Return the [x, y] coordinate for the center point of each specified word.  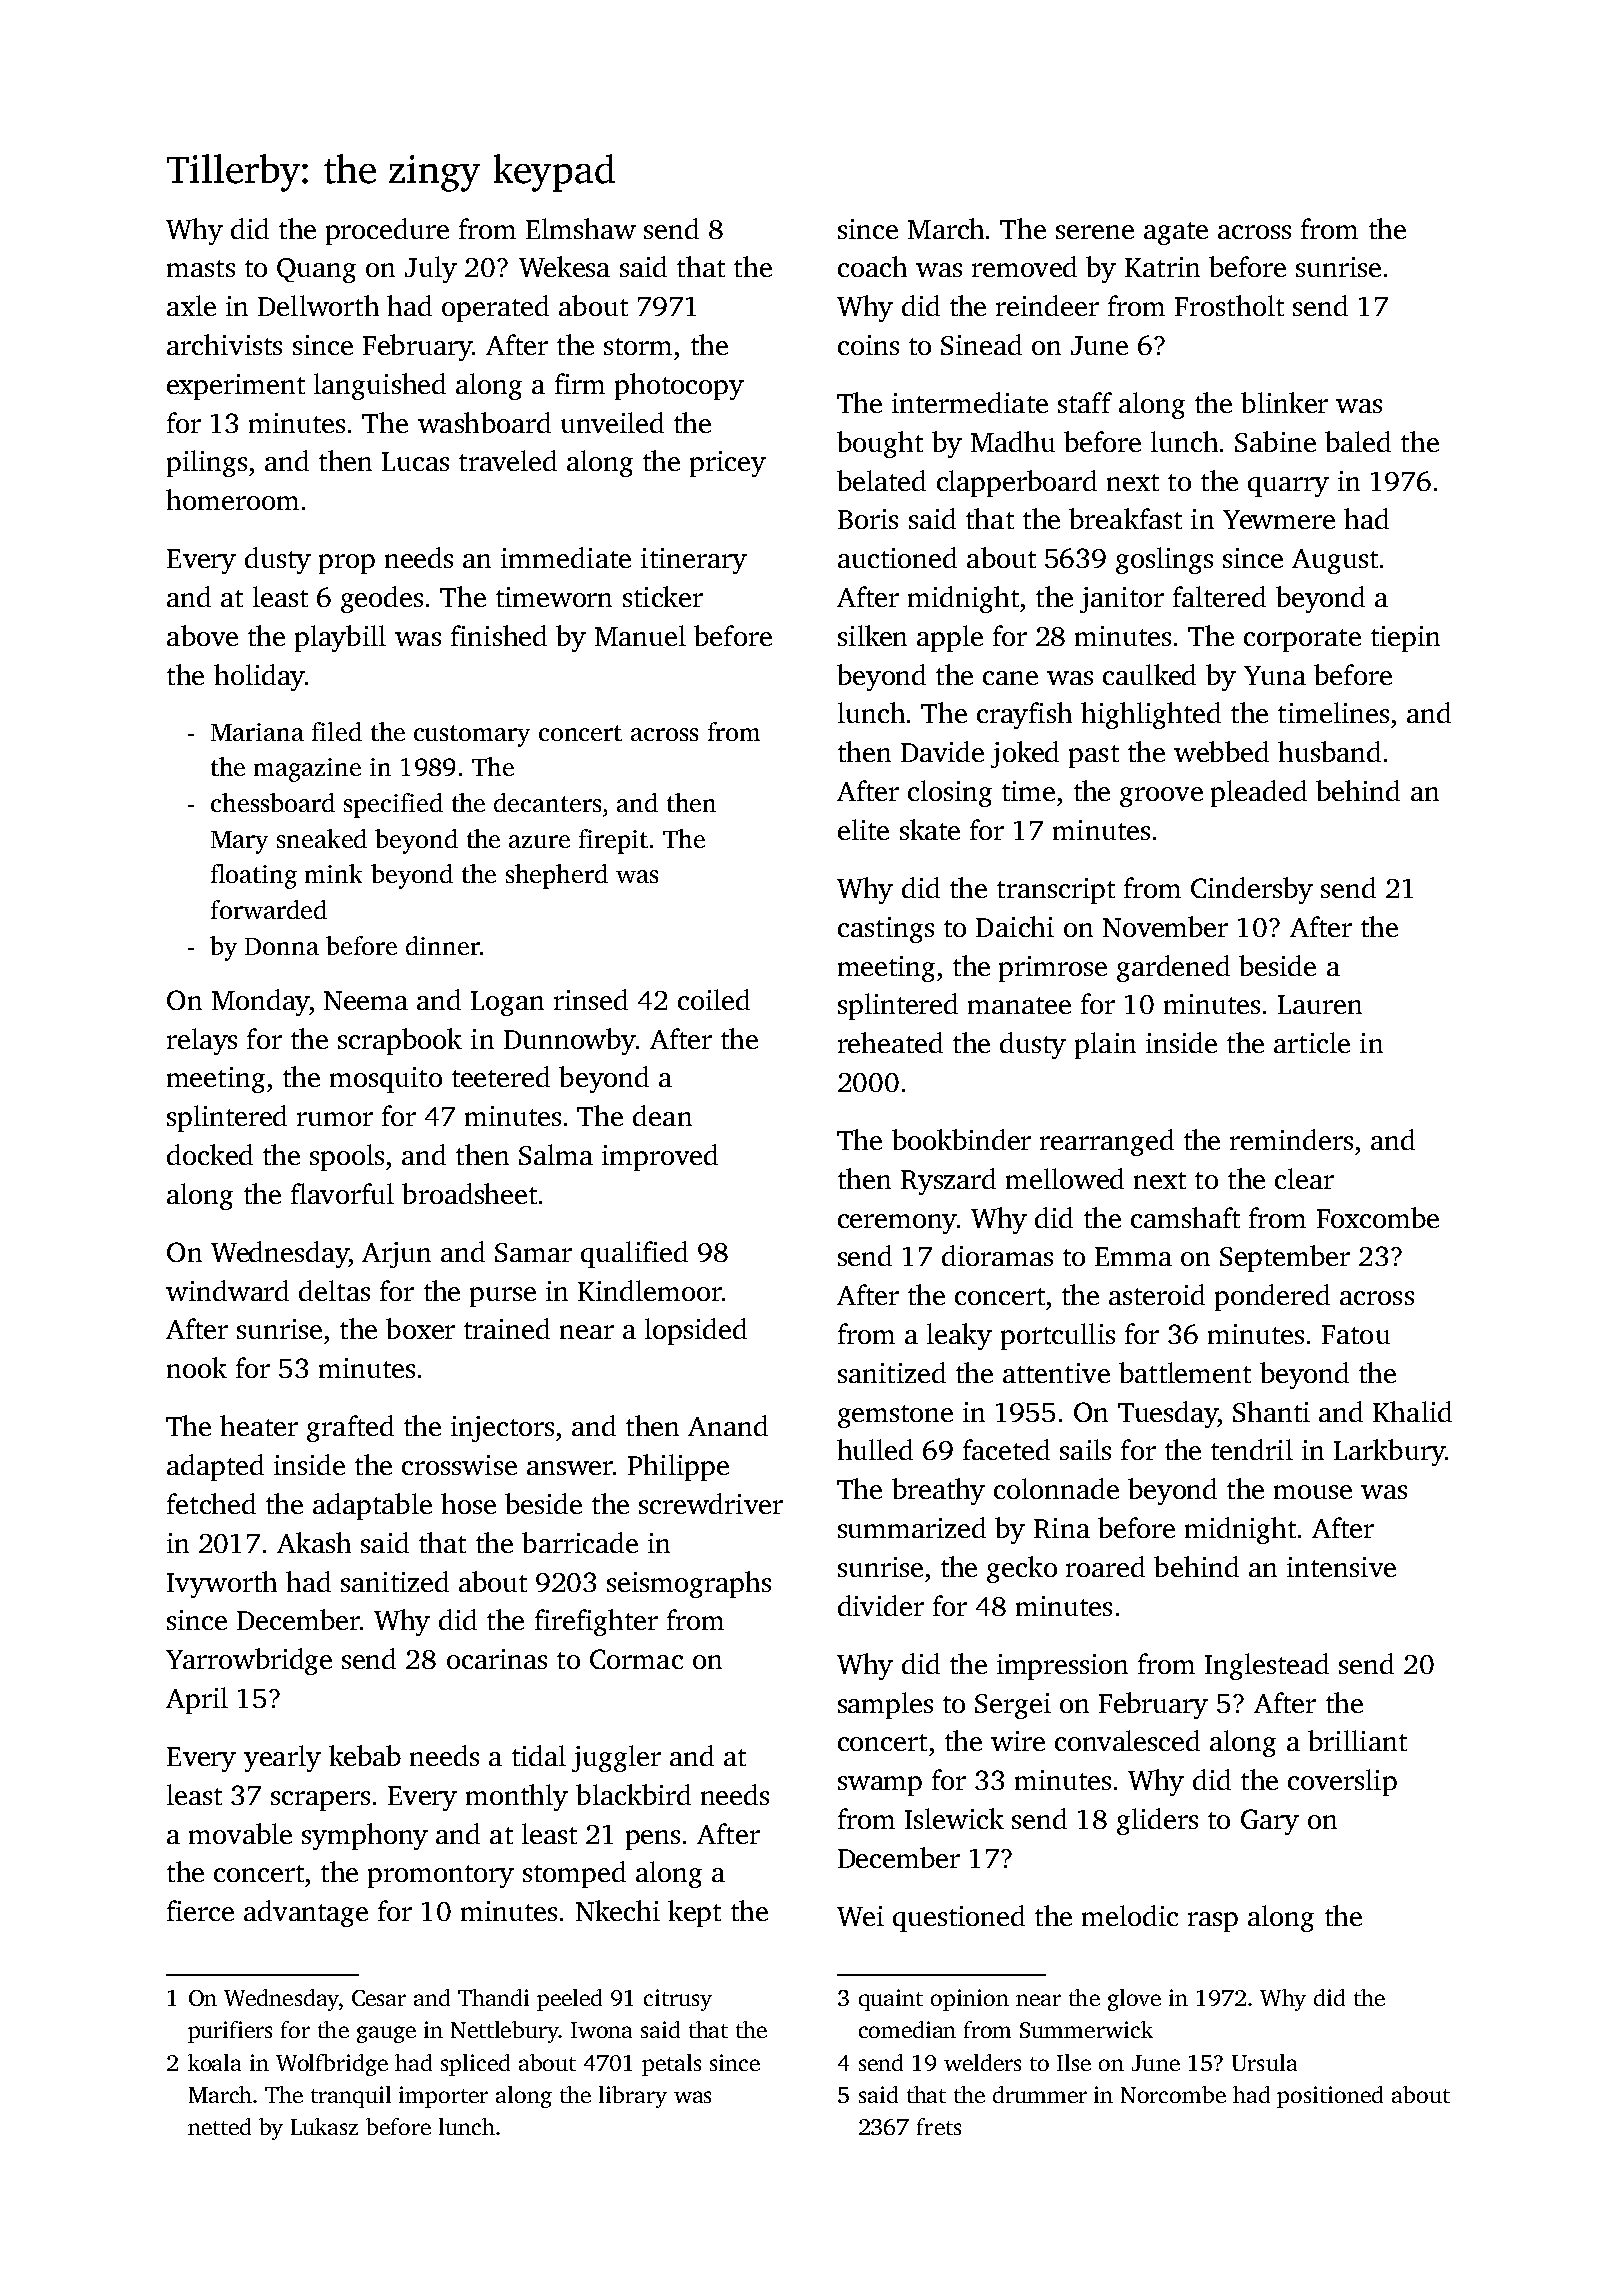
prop [347, 564]
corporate [1302, 640]
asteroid [1157, 1294]
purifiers [230, 2032]
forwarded [269, 909]
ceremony [897, 1224]
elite [863, 829]
